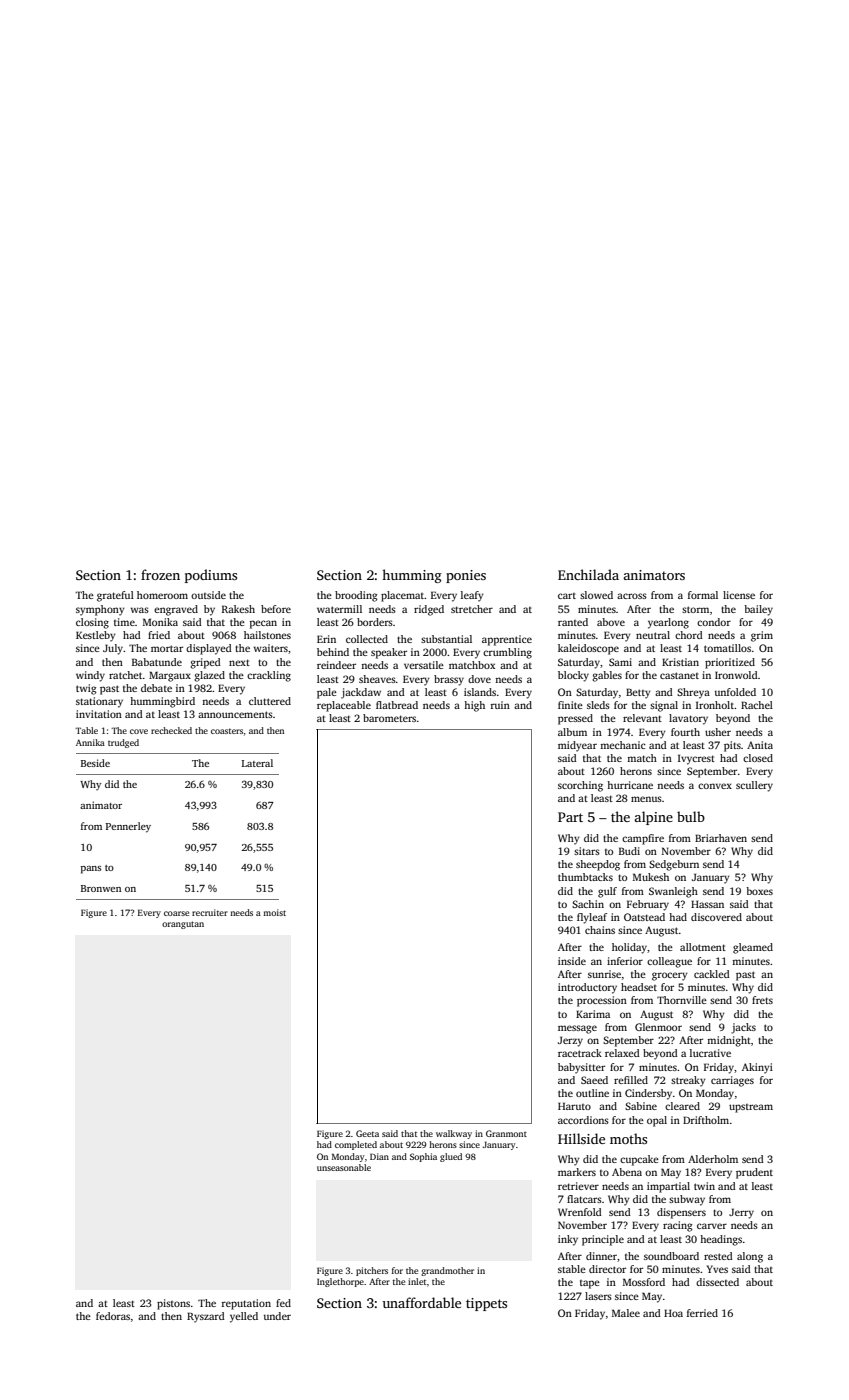 This page has width=849, height=1400. Describe the element at coordinates (588, 574) in the page. I see `Enchilada` at that location.
